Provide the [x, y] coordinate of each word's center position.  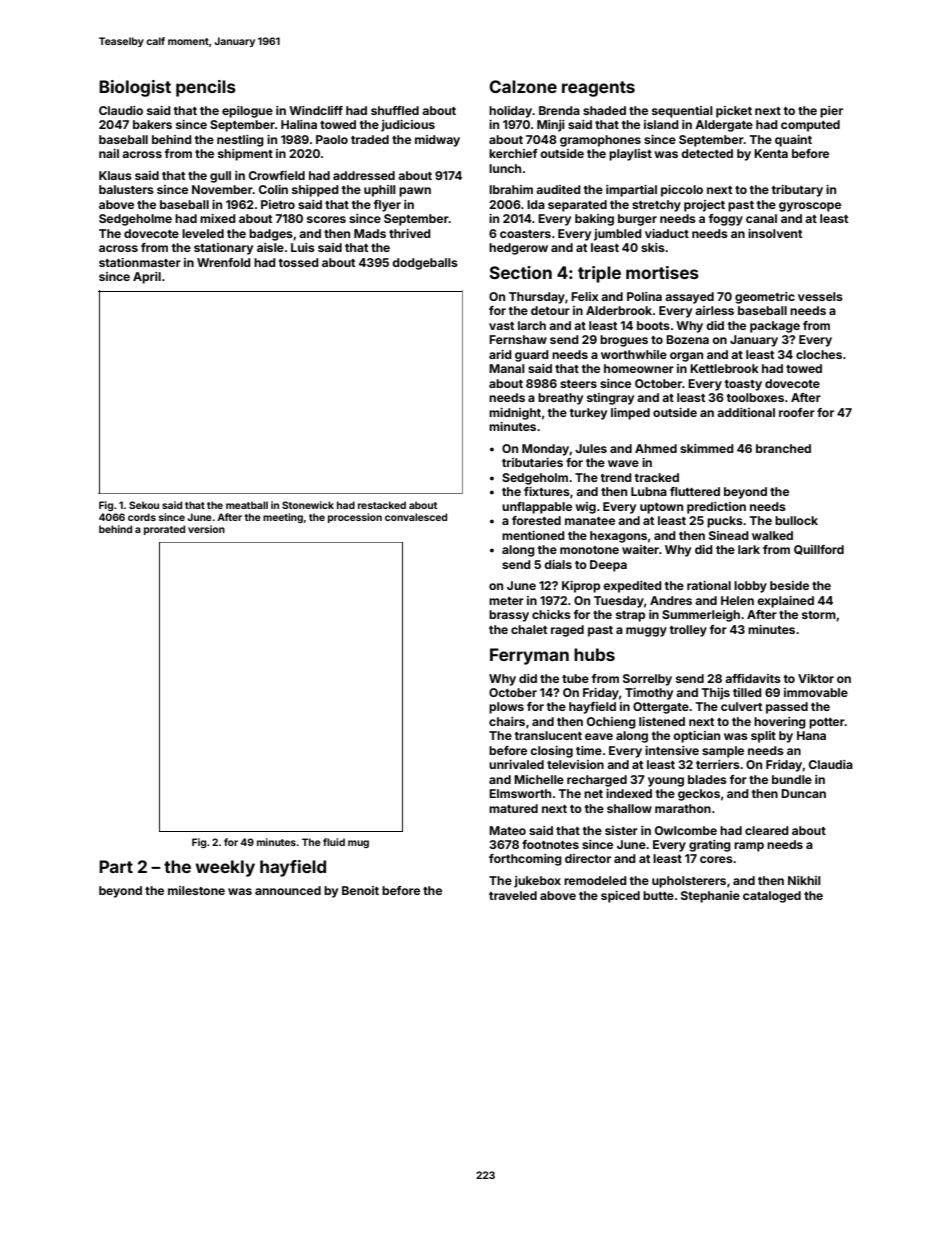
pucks [725, 522]
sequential [682, 112]
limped [630, 414]
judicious [408, 126]
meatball [247, 505]
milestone [196, 890]
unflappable [537, 508]
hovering [780, 723]
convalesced [416, 517]
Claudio [121, 110]
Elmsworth [520, 793]
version [206, 529]
